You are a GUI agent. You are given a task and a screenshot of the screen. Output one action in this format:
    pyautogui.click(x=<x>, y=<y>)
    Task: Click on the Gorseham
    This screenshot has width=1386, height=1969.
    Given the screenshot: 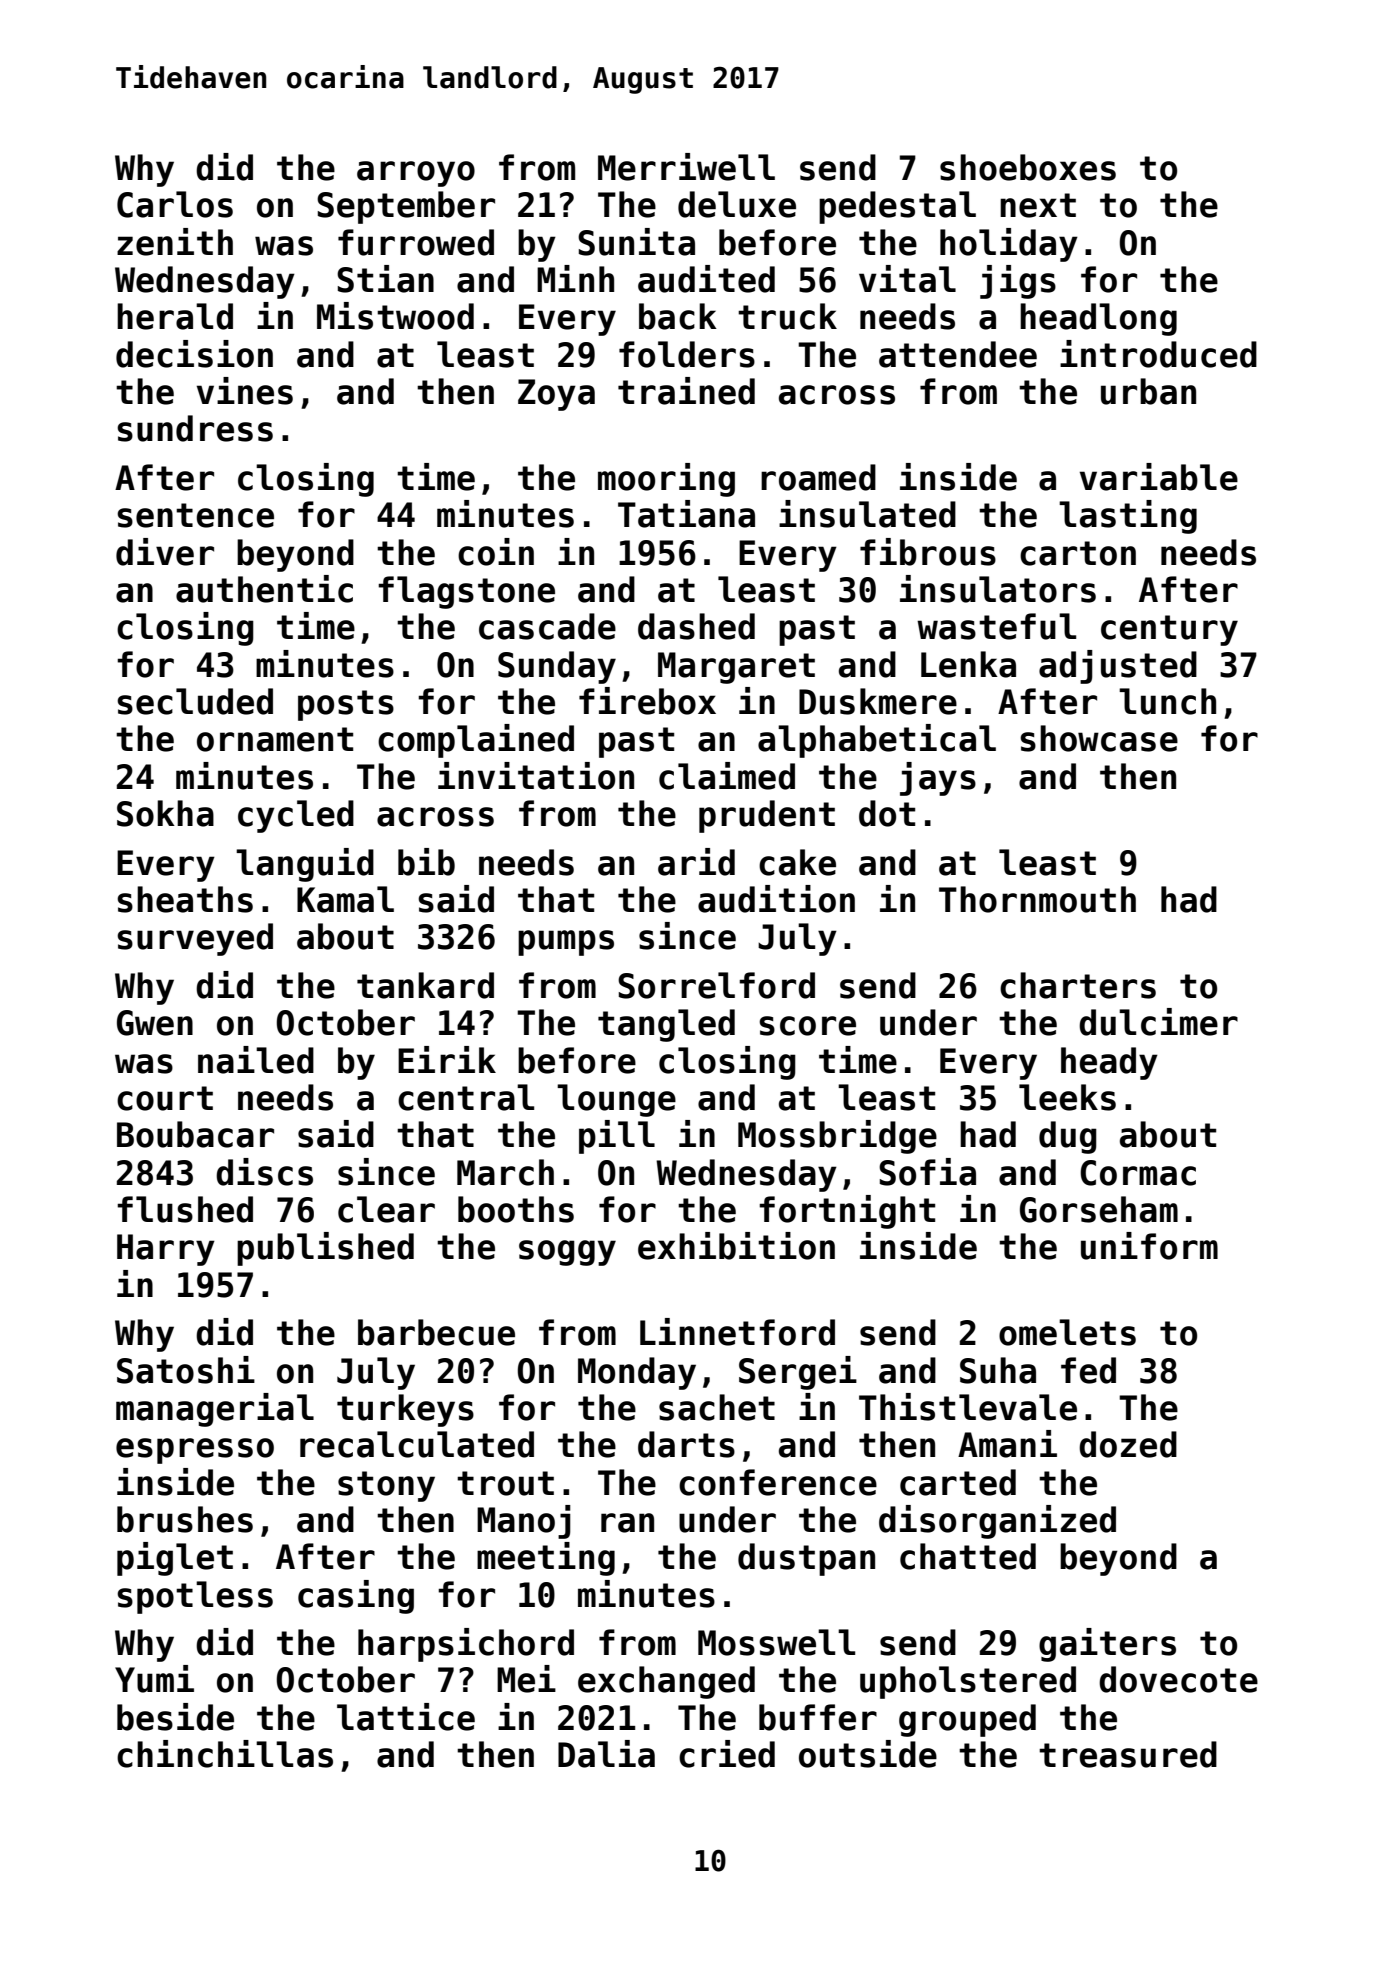 What is the action you would take?
    pyautogui.click(x=1099, y=1209)
